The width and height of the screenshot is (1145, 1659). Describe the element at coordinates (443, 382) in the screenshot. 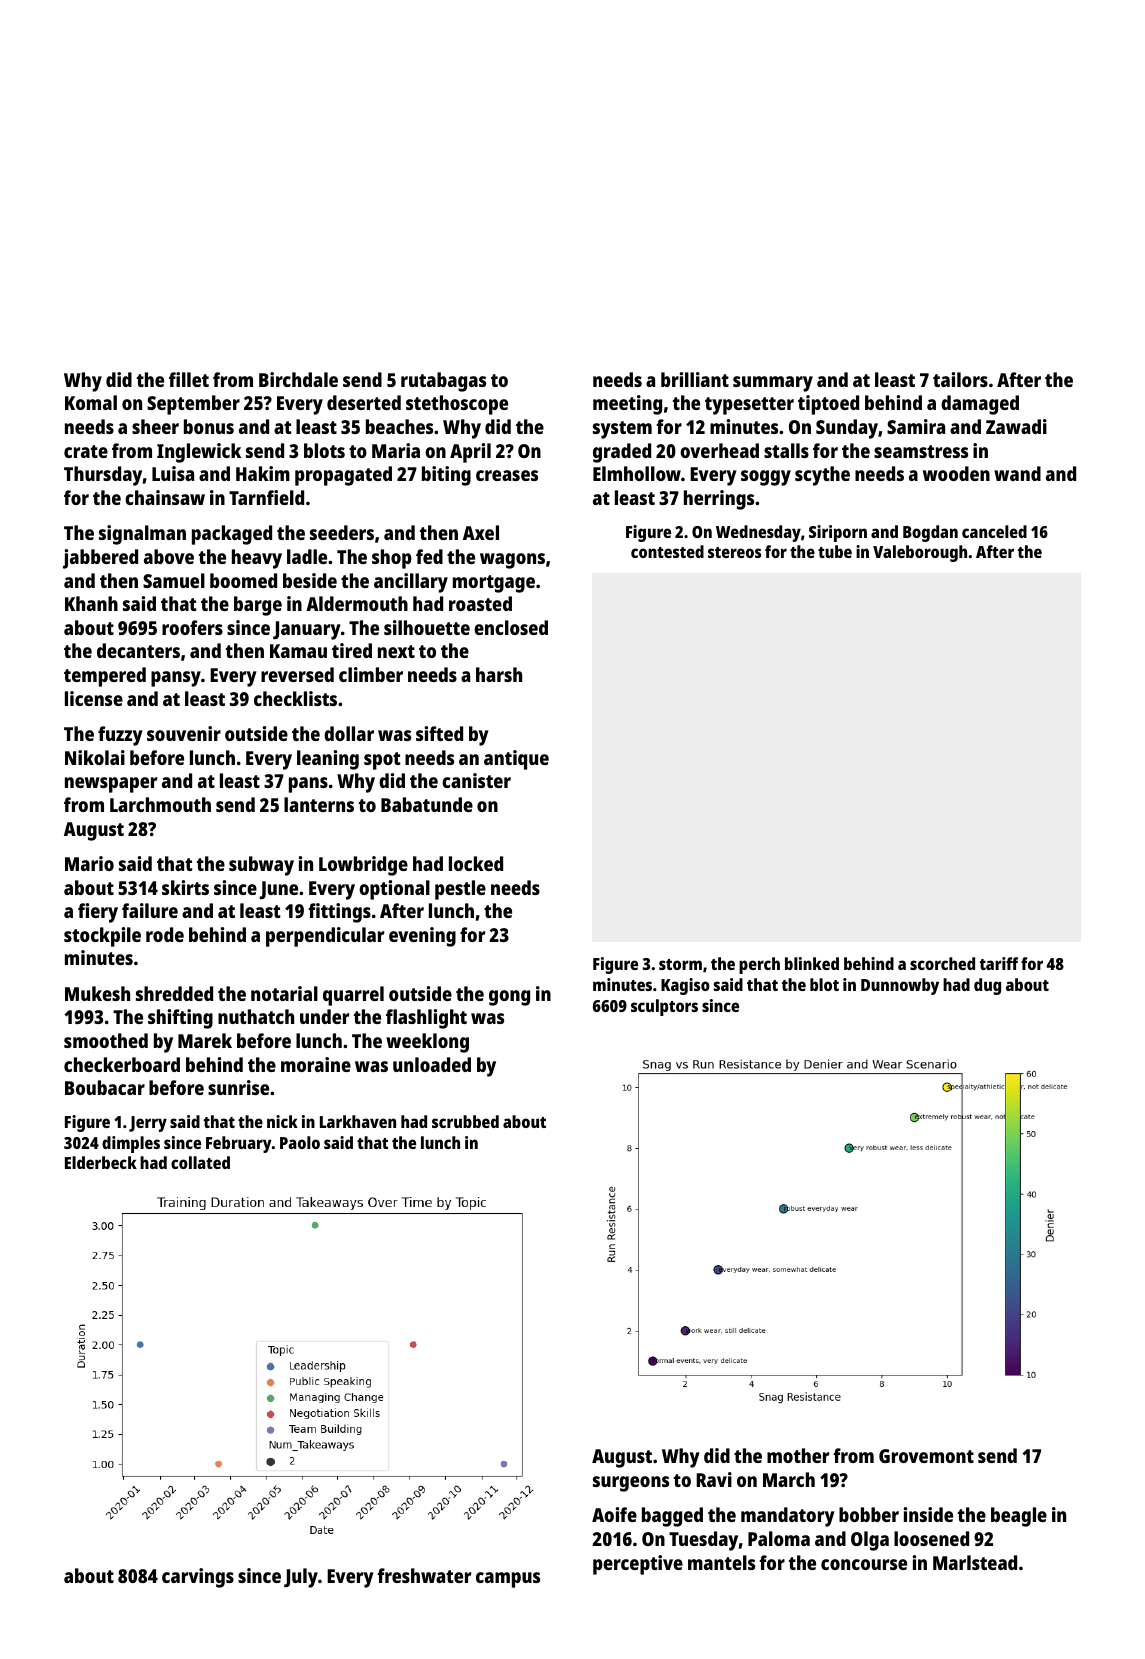

I see `rutabagas` at that location.
